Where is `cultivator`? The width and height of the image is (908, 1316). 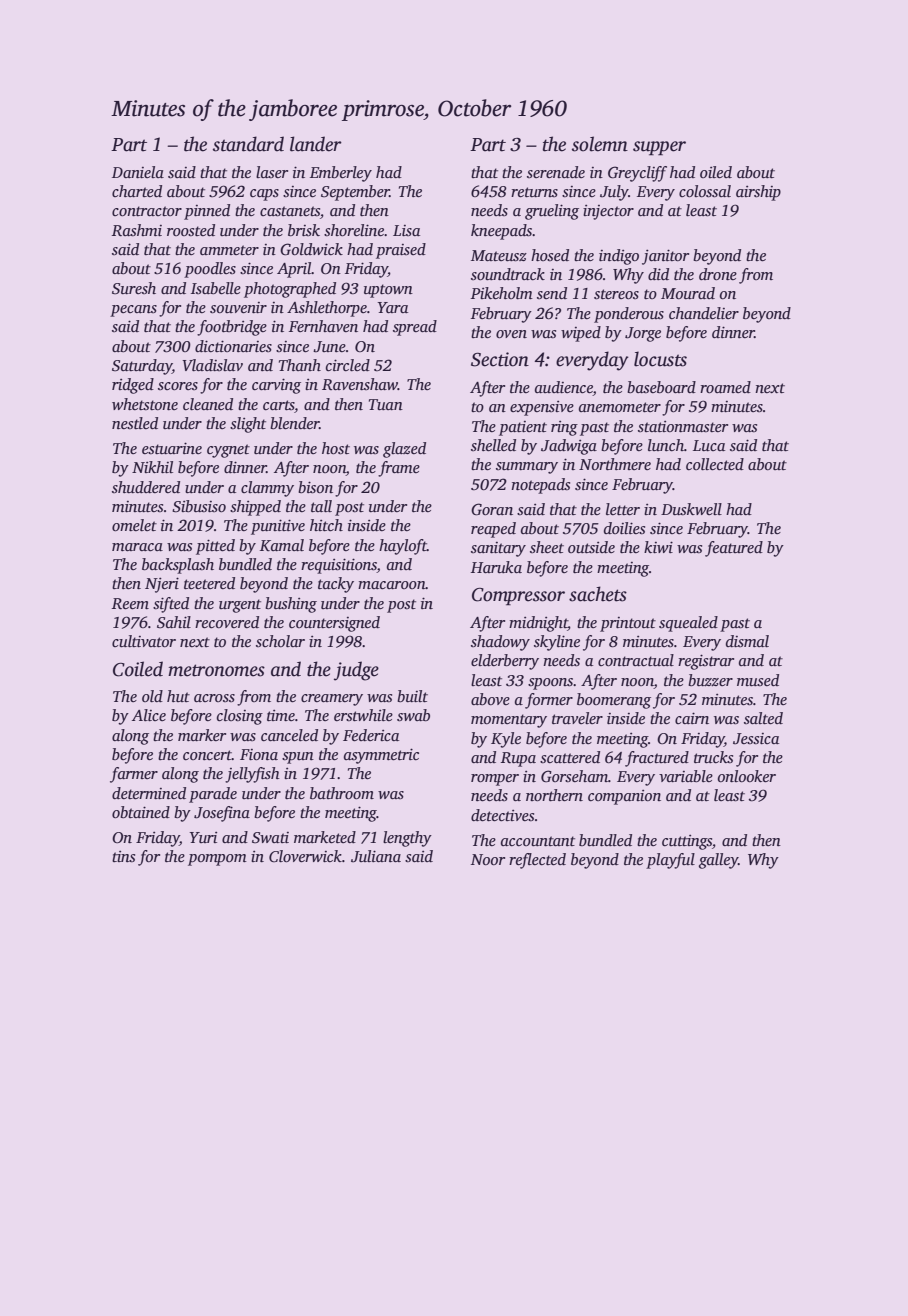
cultivator is located at coordinates (144, 641).
